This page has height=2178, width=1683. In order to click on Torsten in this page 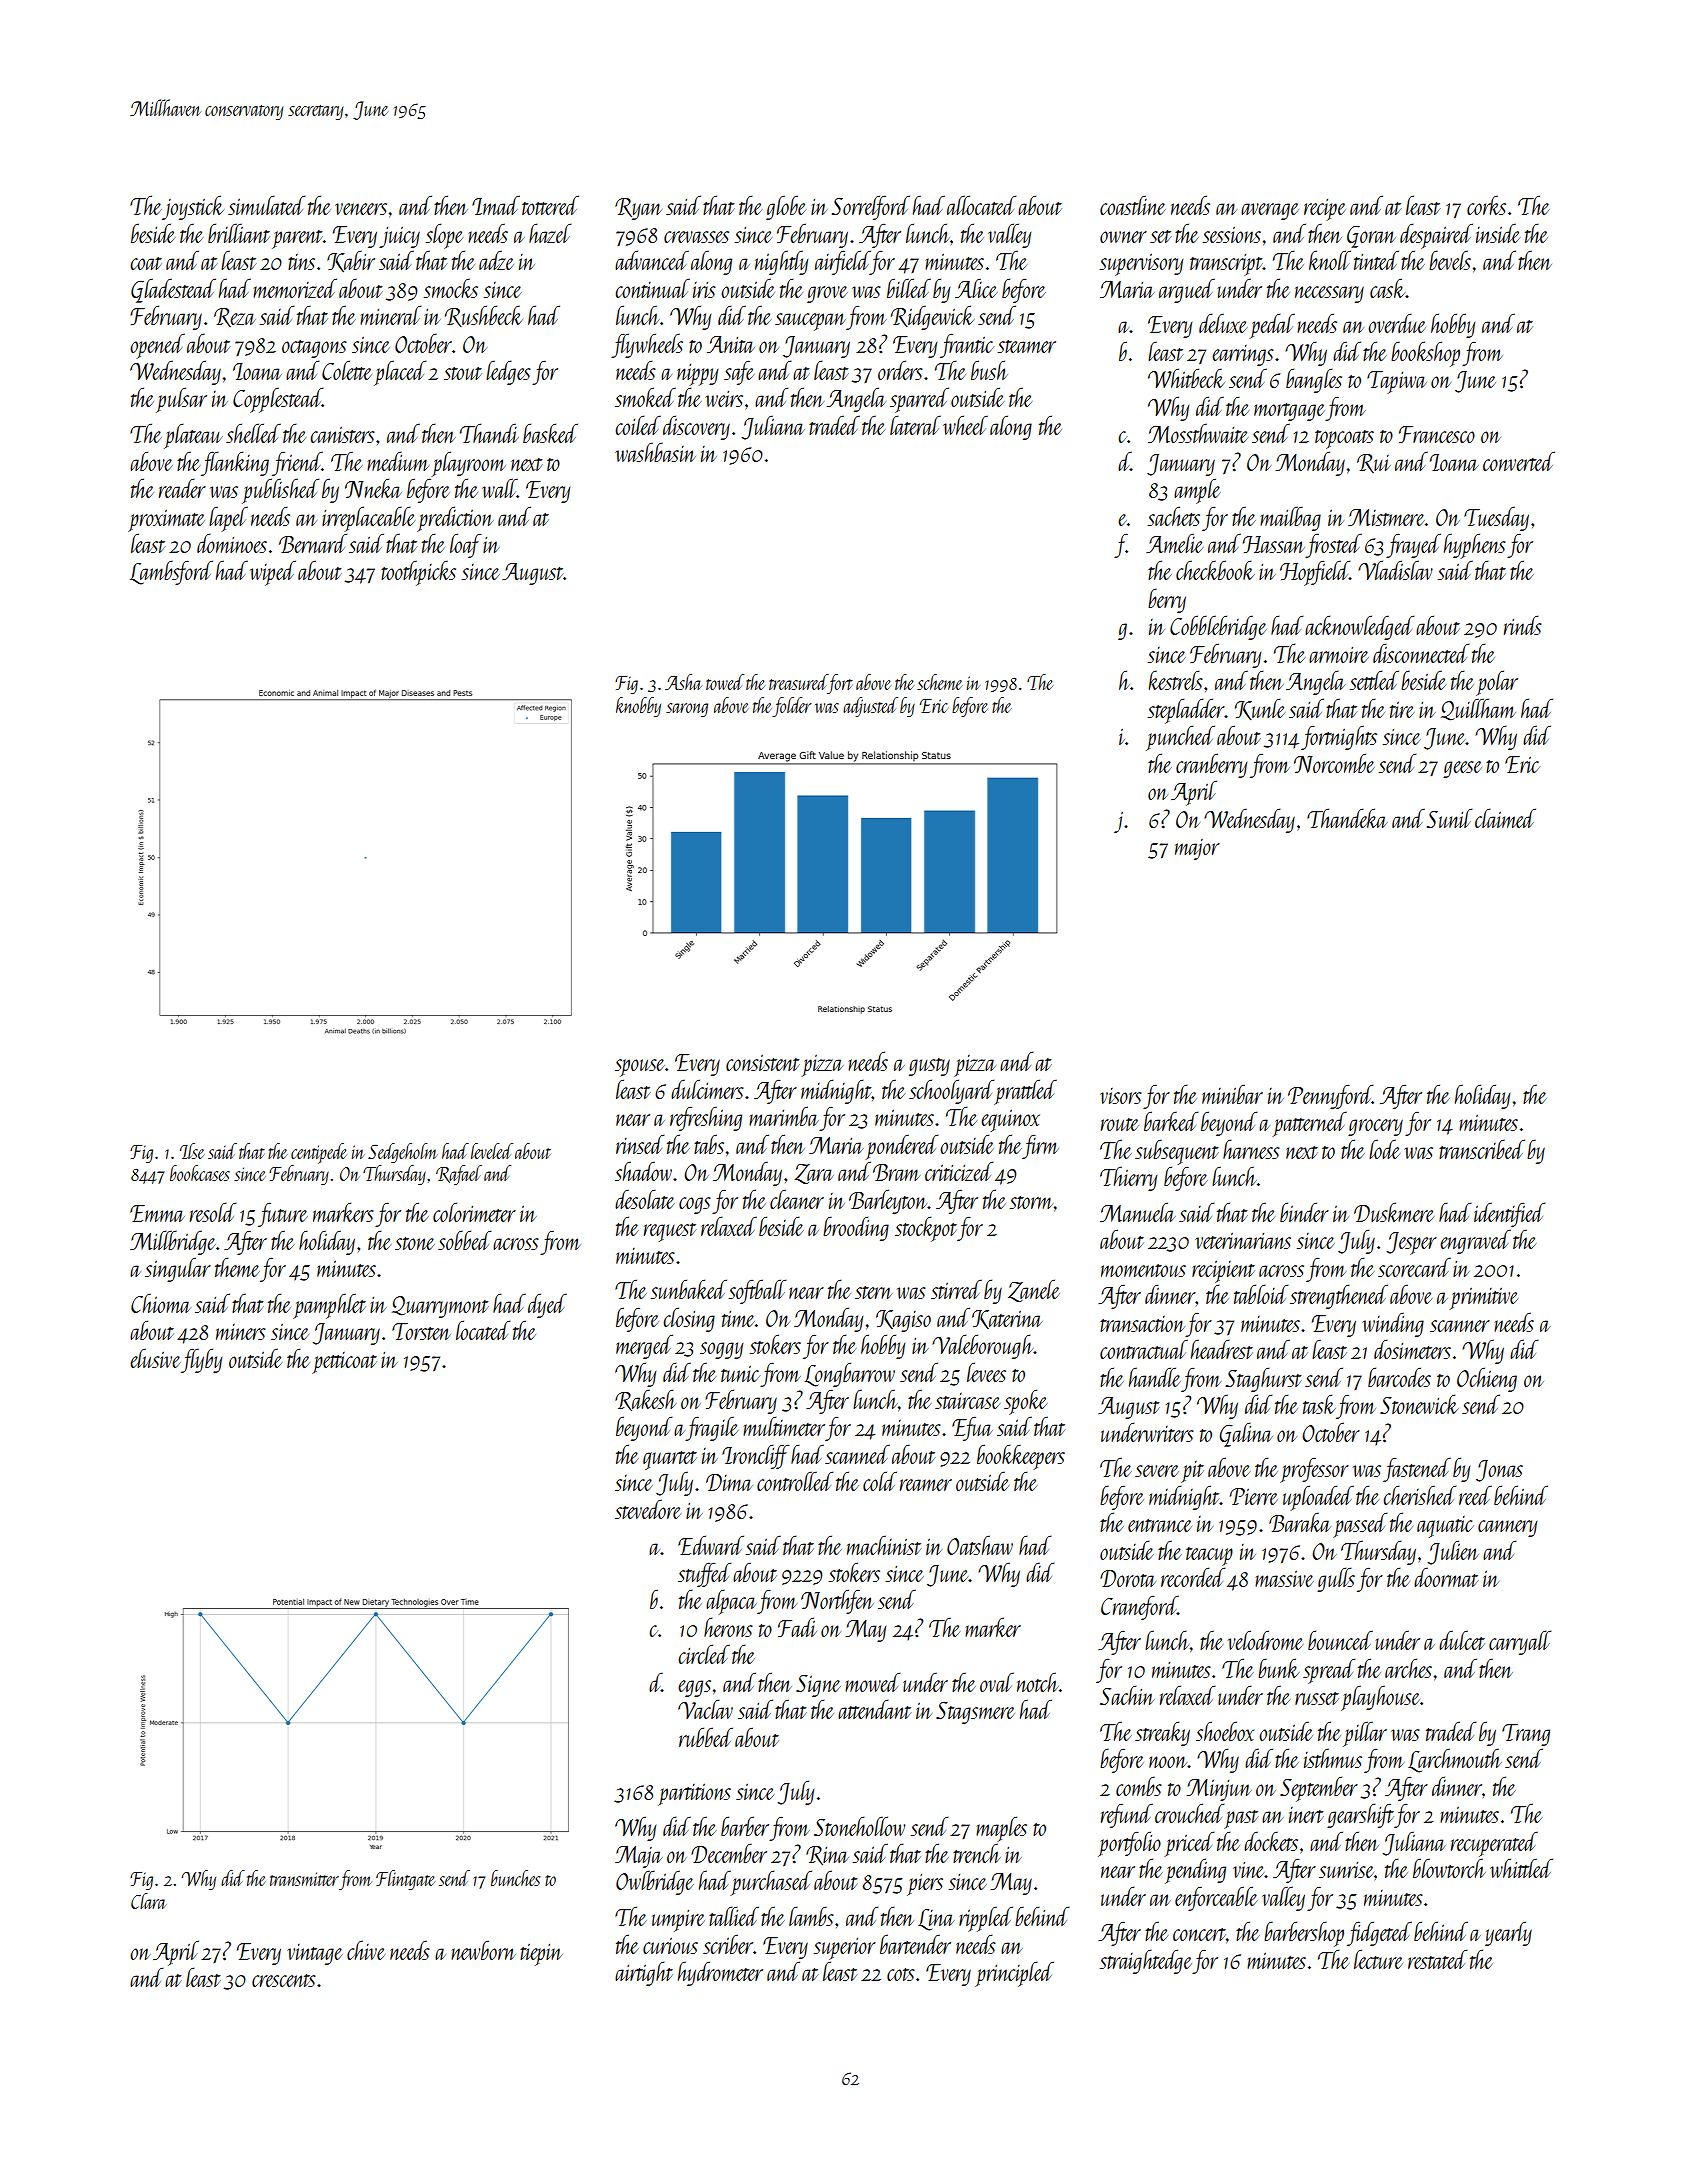, I will do `click(421, 1331)`.
